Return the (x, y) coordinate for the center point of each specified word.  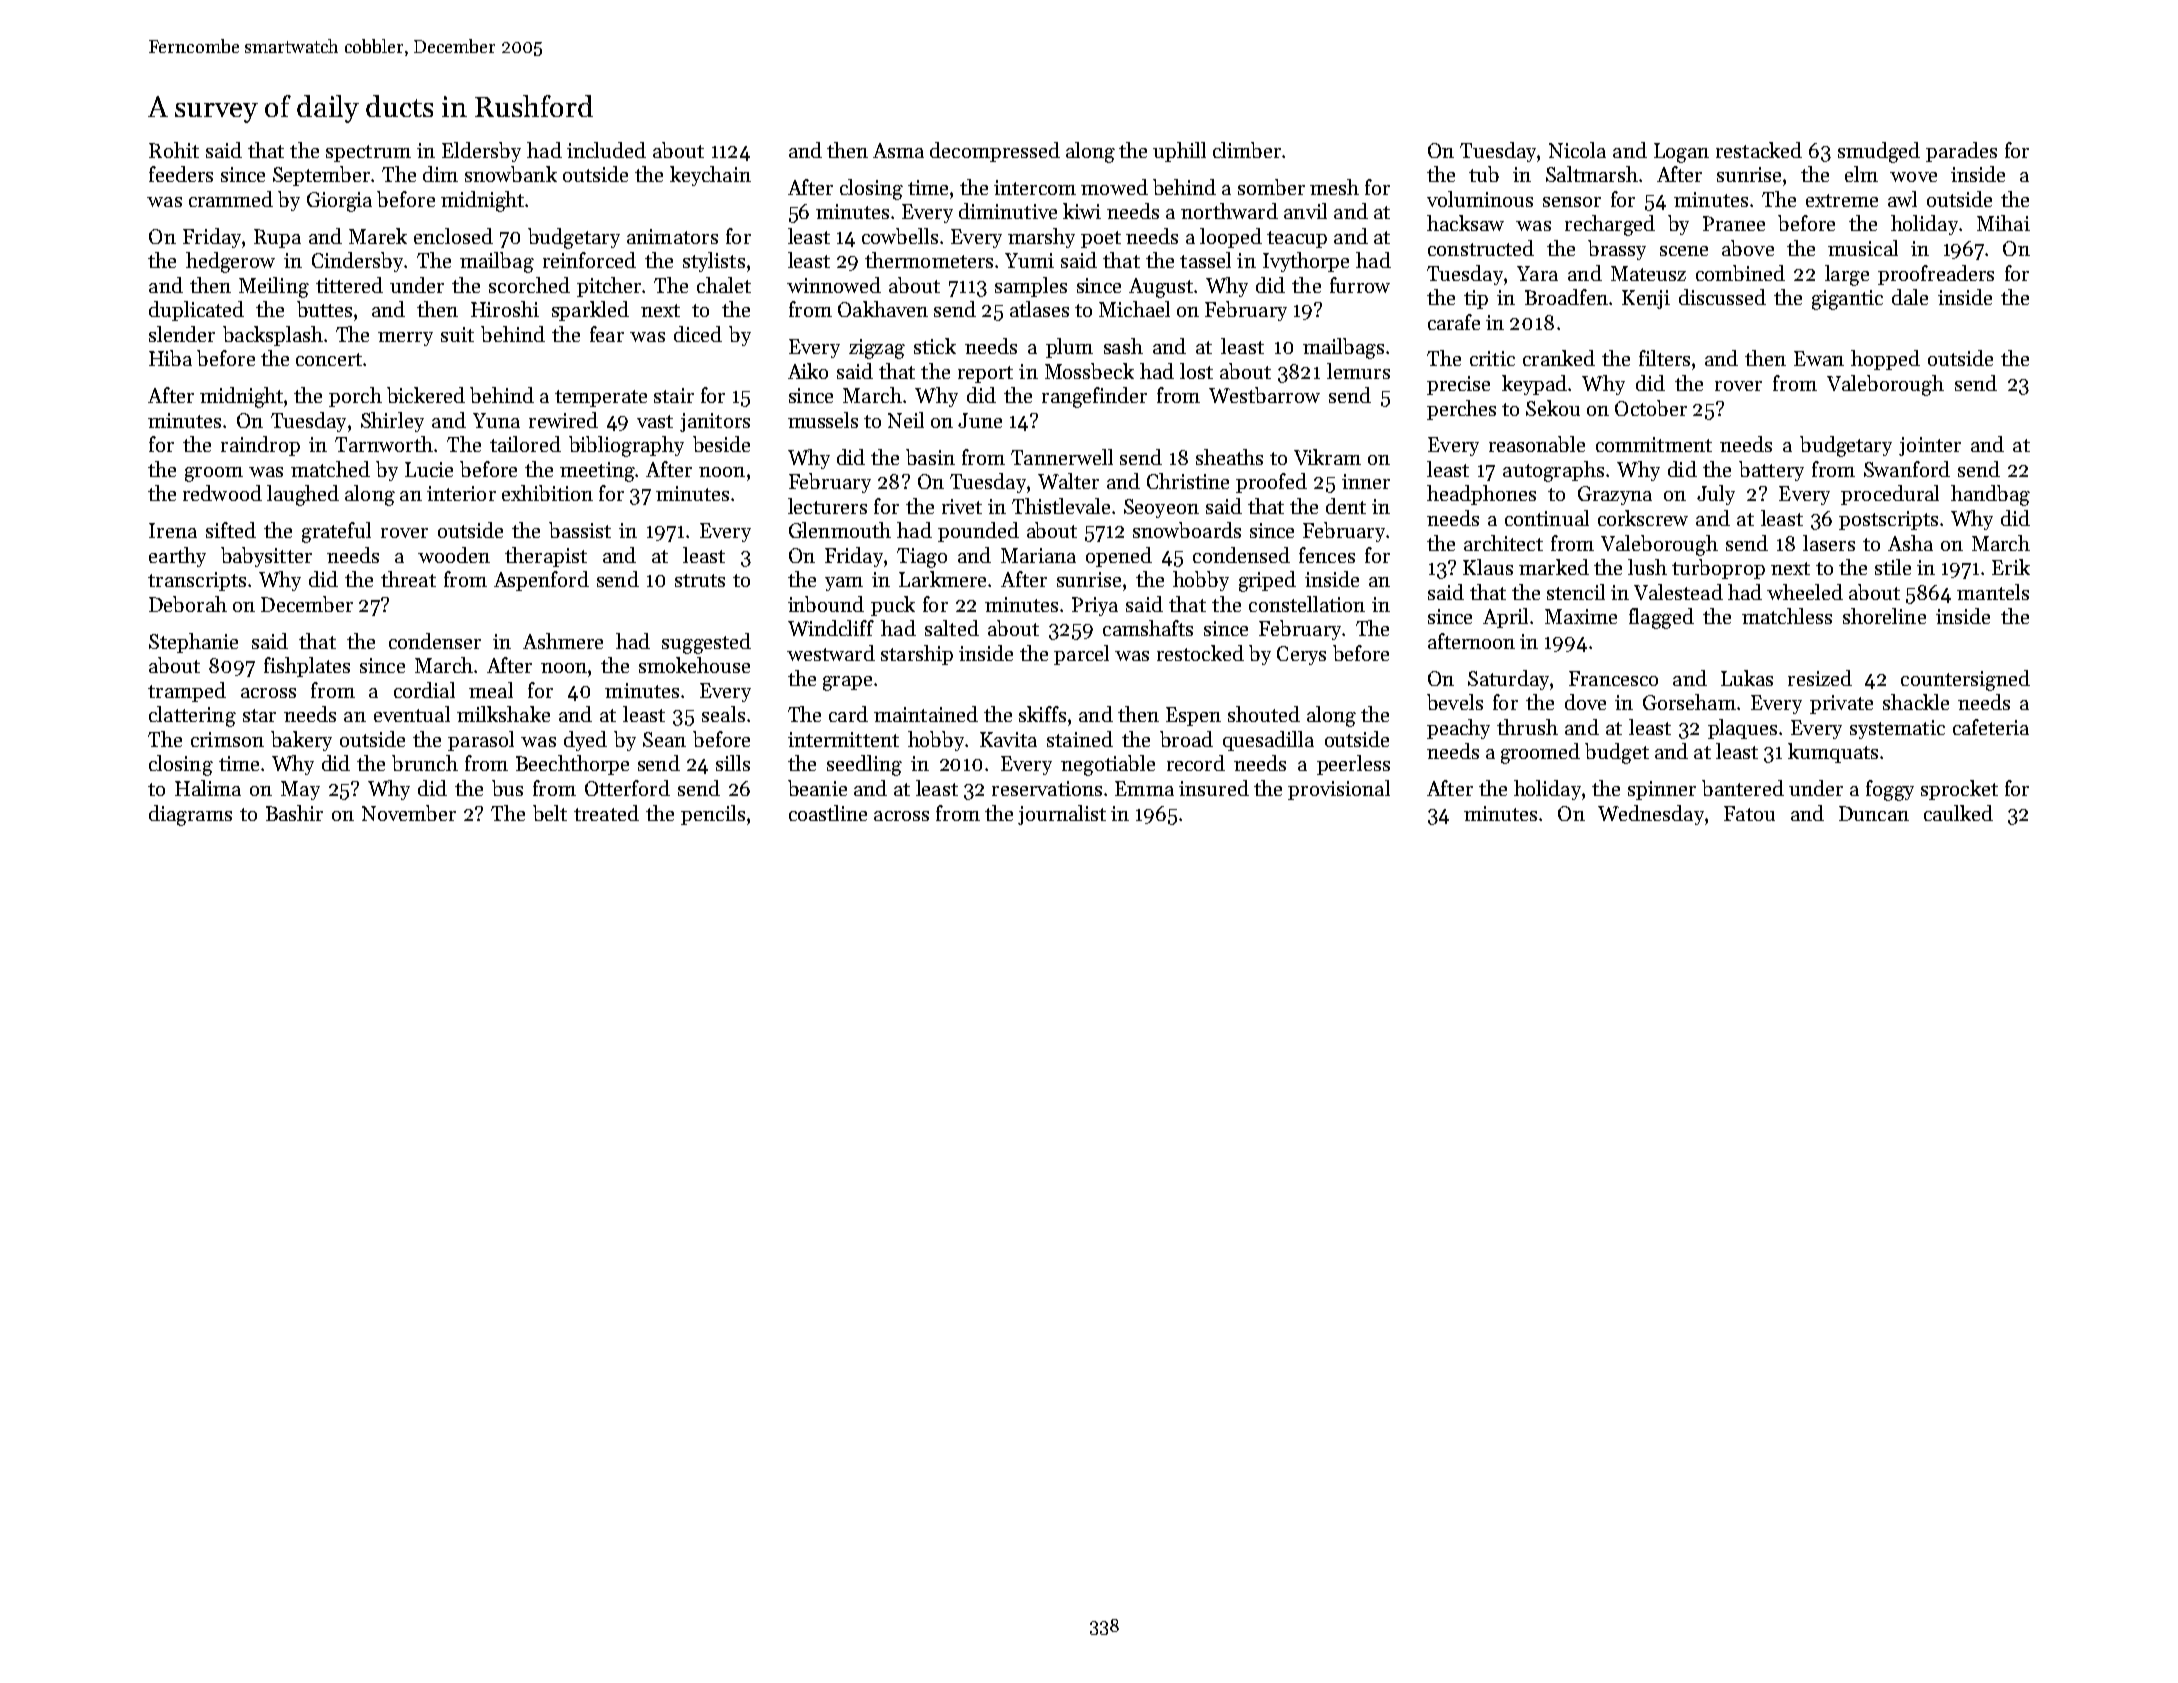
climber (1247, 150)
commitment (1654, 444)
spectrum (368, 153)
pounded (978, 532)
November (409, 813)
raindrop (260, 446)
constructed (1481, 248)
